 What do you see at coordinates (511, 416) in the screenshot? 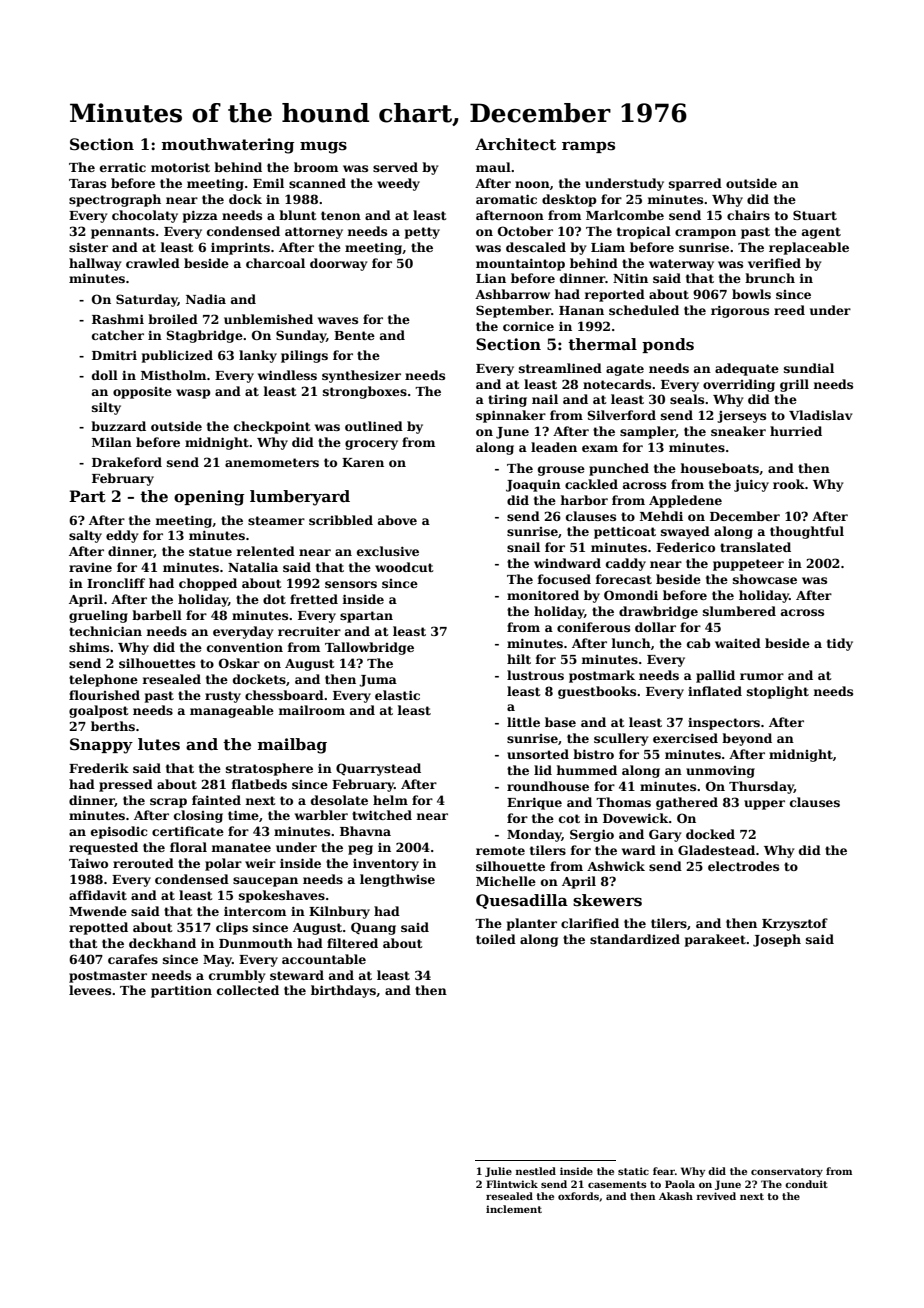
I see `spinnaker` at bounding box center [511, 416].
